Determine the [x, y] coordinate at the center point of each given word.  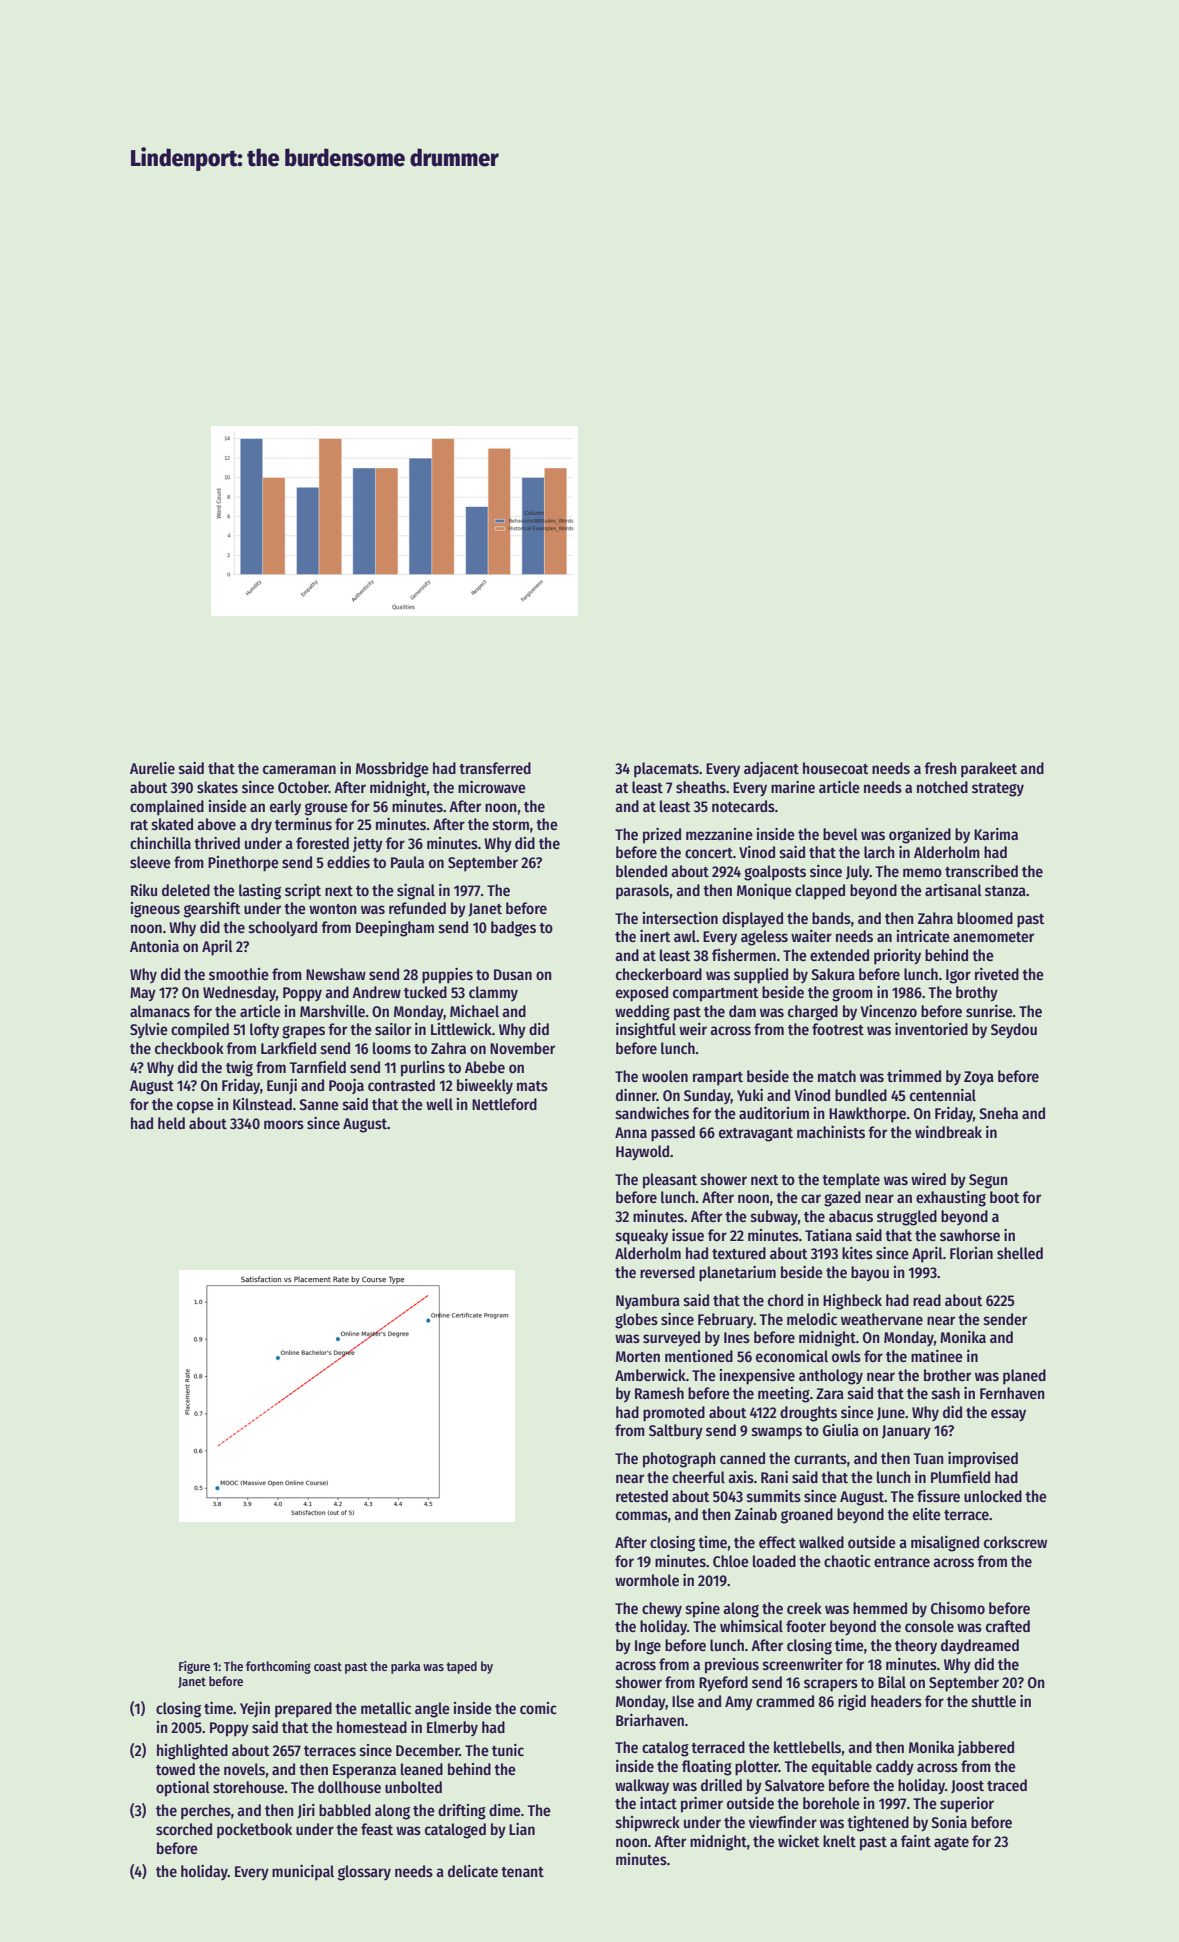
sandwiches [652, 1113]
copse [195, 1107]
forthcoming [278, 1667]
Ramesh [659, 1393]
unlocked [993, 1496]
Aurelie [152, 768]
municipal [303, 1873]
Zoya [979, 1078]
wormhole [647, 1580]
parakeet [989, 770]
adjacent [771, 769]
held [171, 1123]
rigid [852, 1703]
